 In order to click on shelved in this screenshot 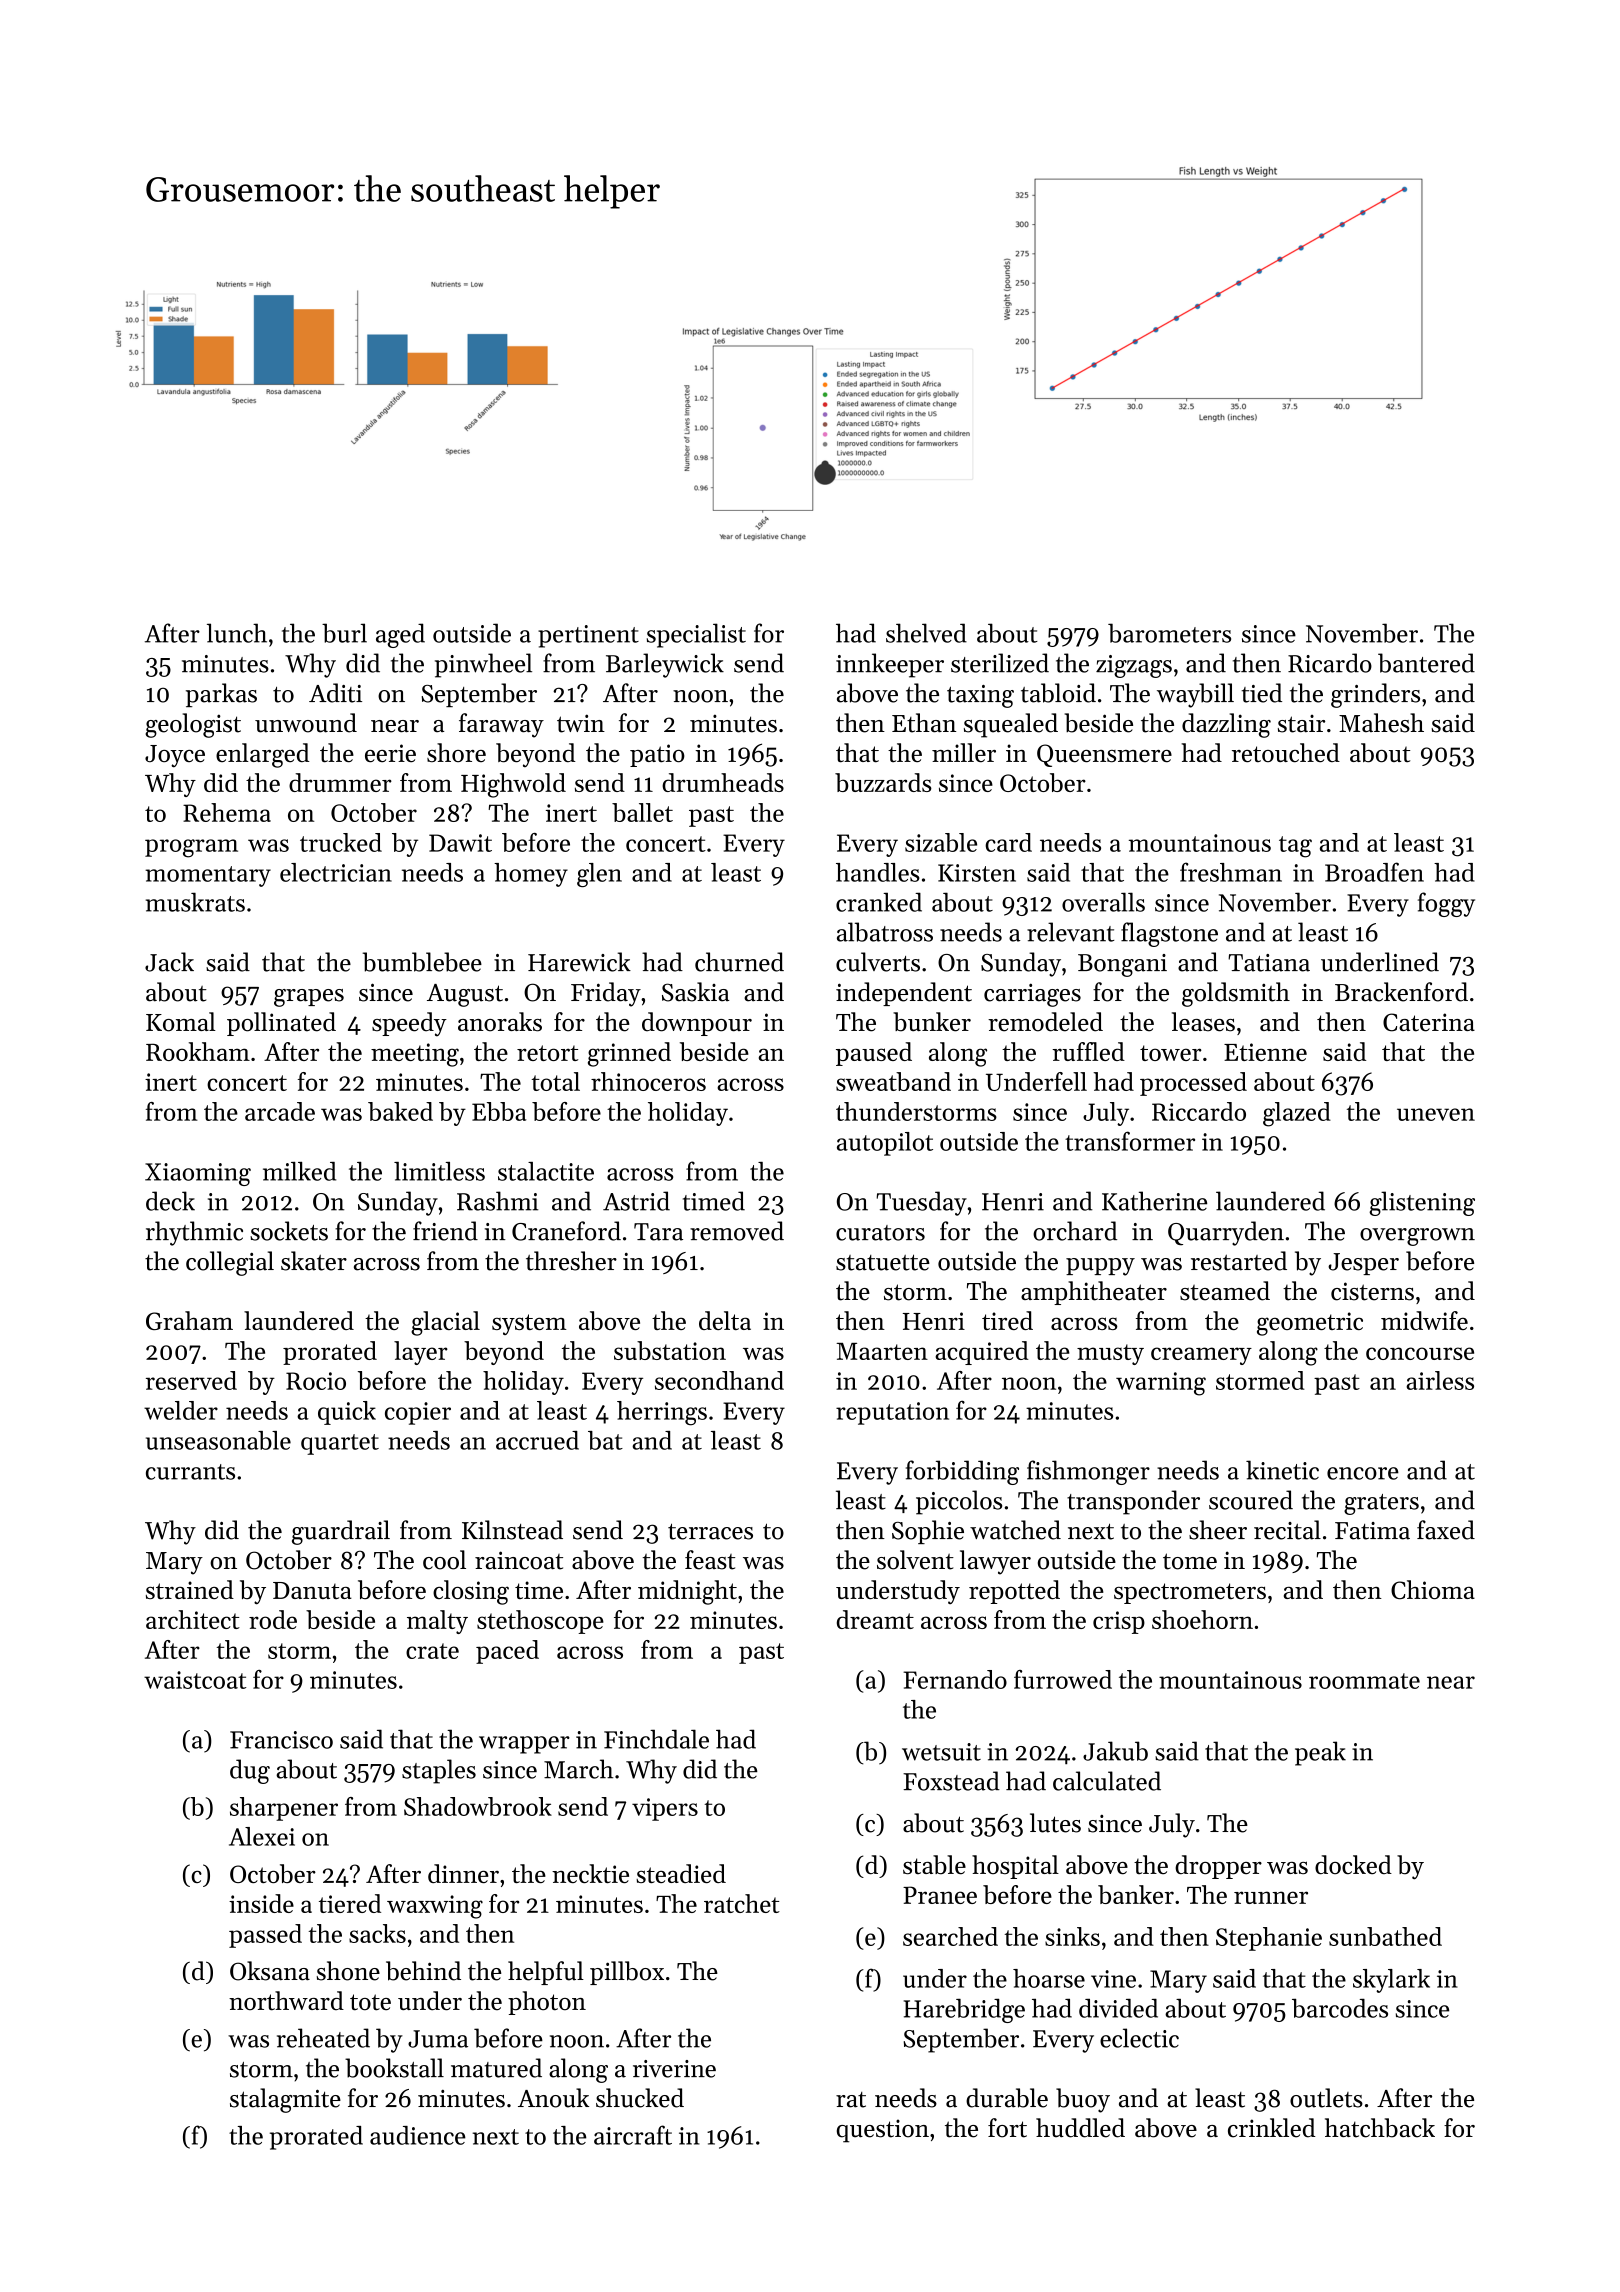, I will do `click(926, 633)`.
